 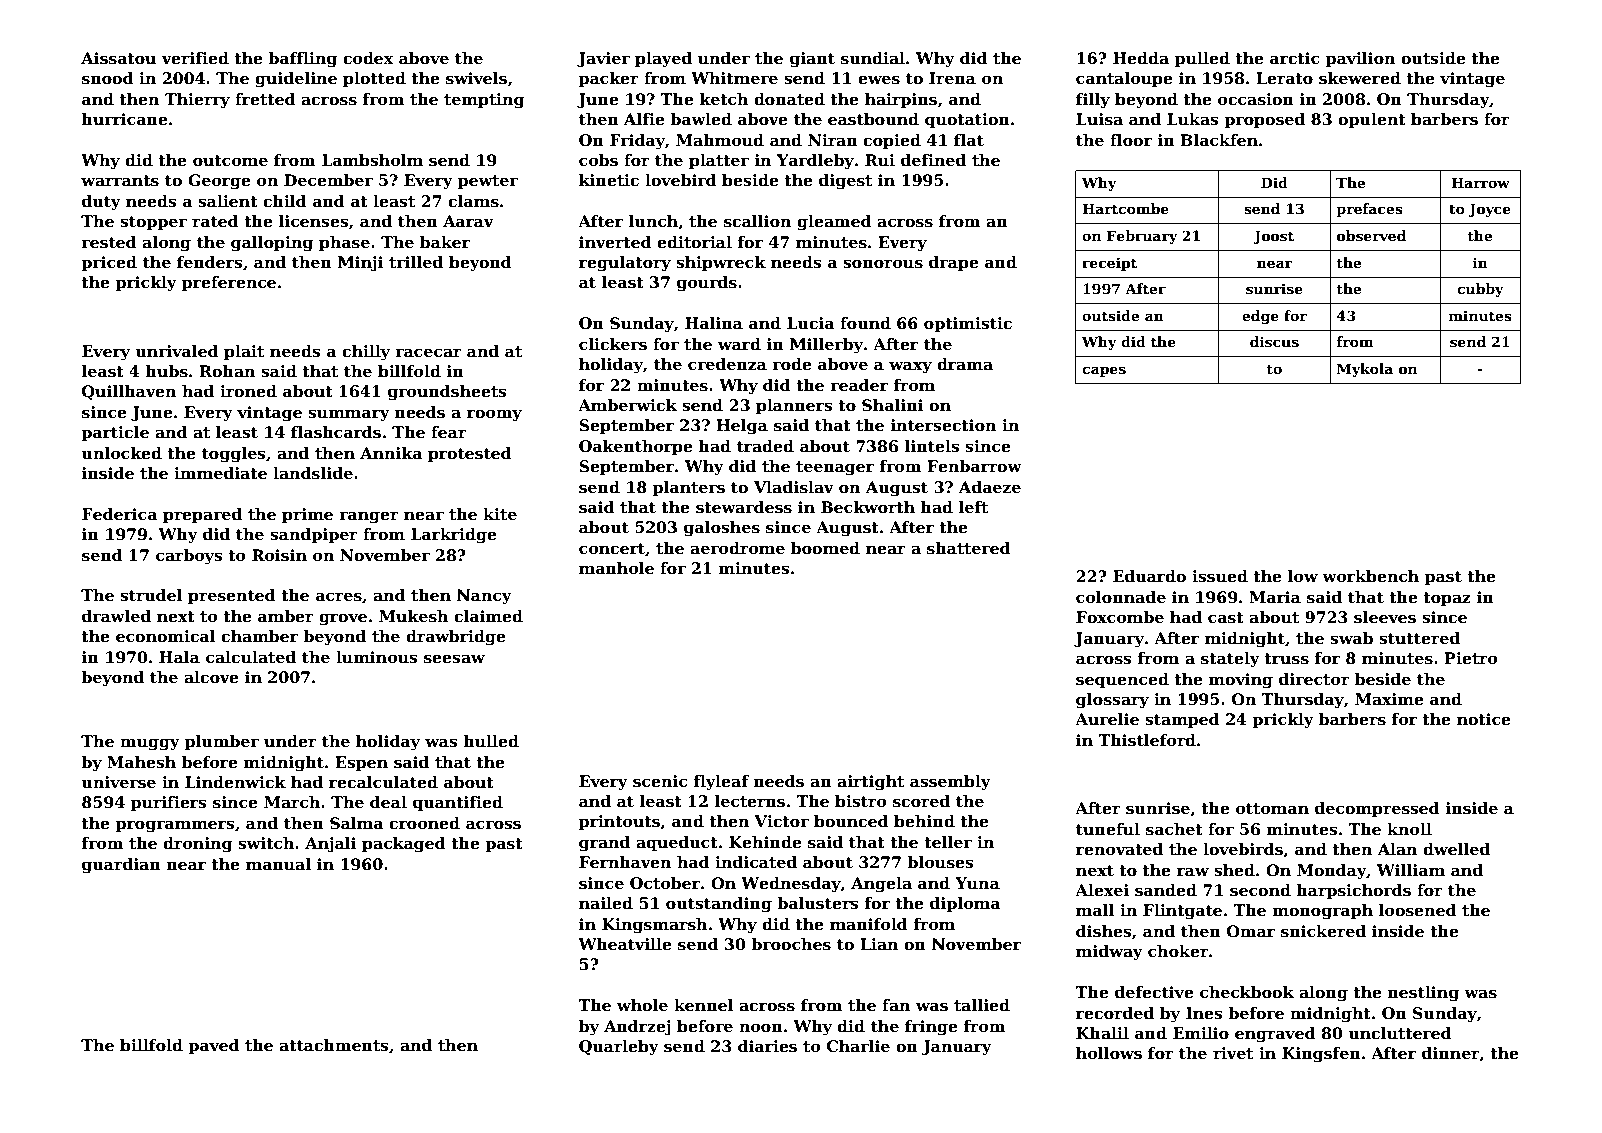 I want to click on Quillhaven, so click(x=129, y=392).
